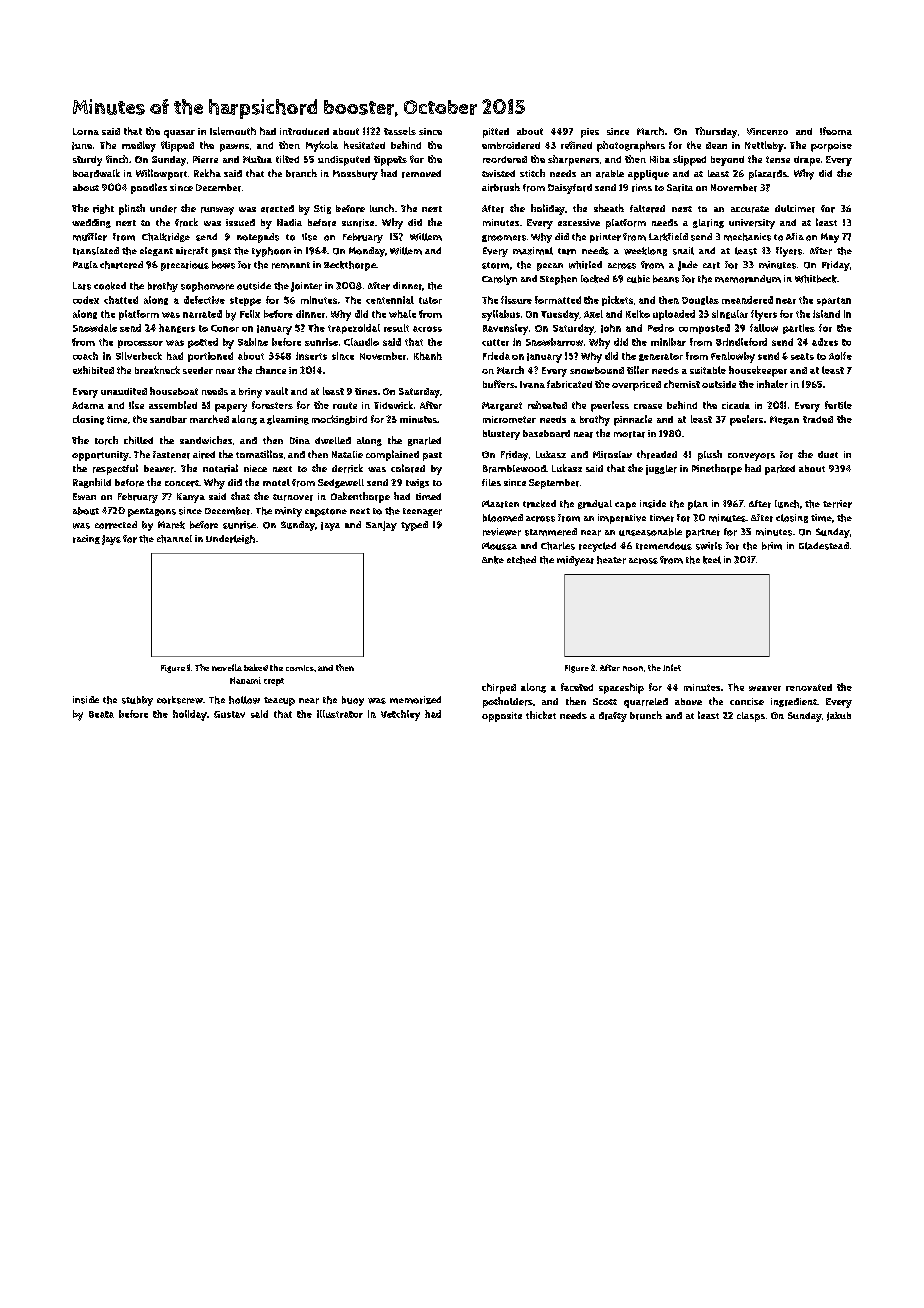 The image size is (924, 1308). What do you see at coordinates (256, 667) in the image?
I see `baked` at bounding box center [256, 667].
